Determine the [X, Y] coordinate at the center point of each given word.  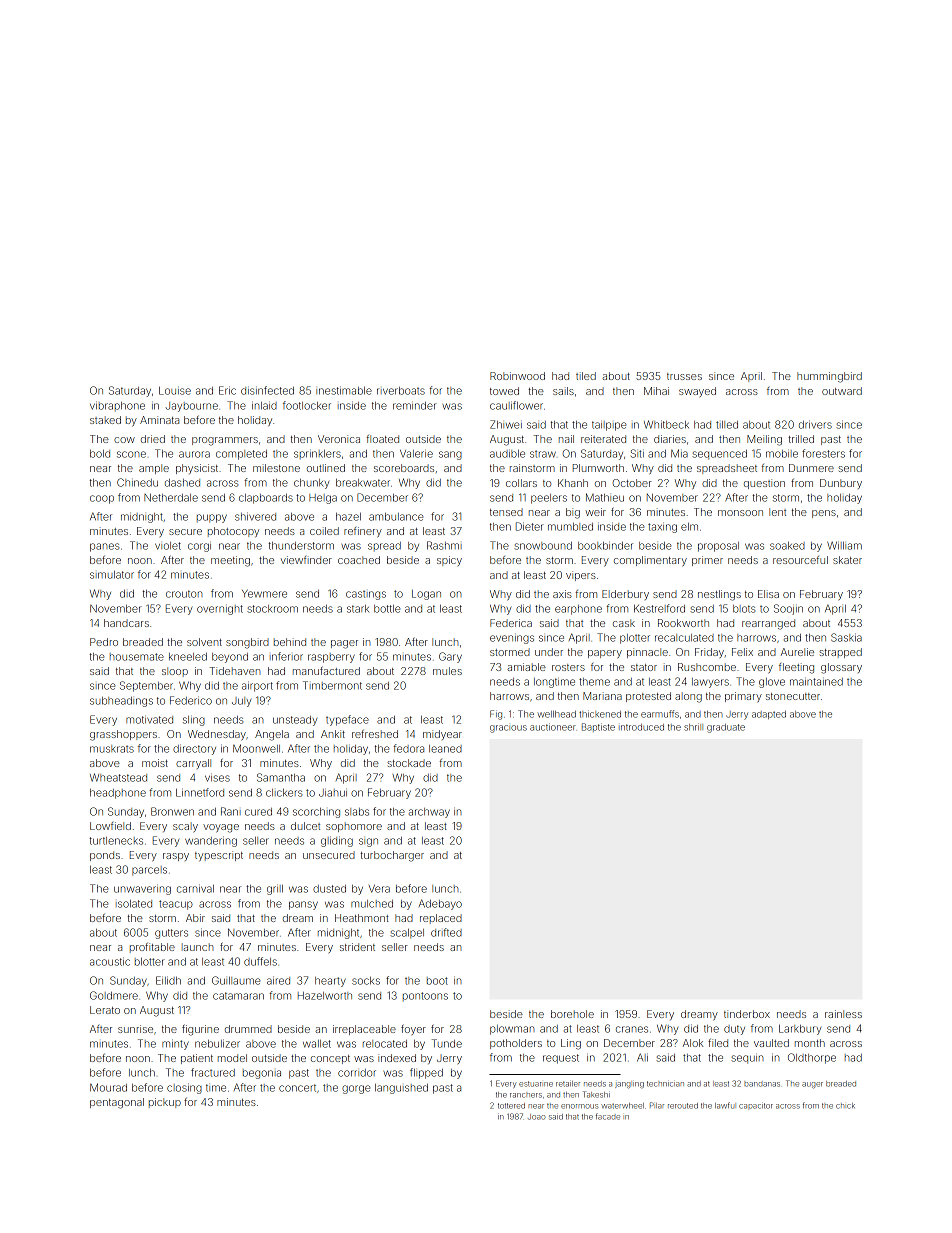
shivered [255, 516]
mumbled [570, 527]
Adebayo [440, 904]
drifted [446, 932]
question [764, 484]
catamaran [238, 996]
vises [217, 778]
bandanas [762, 1084]
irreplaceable [364, 1030]
